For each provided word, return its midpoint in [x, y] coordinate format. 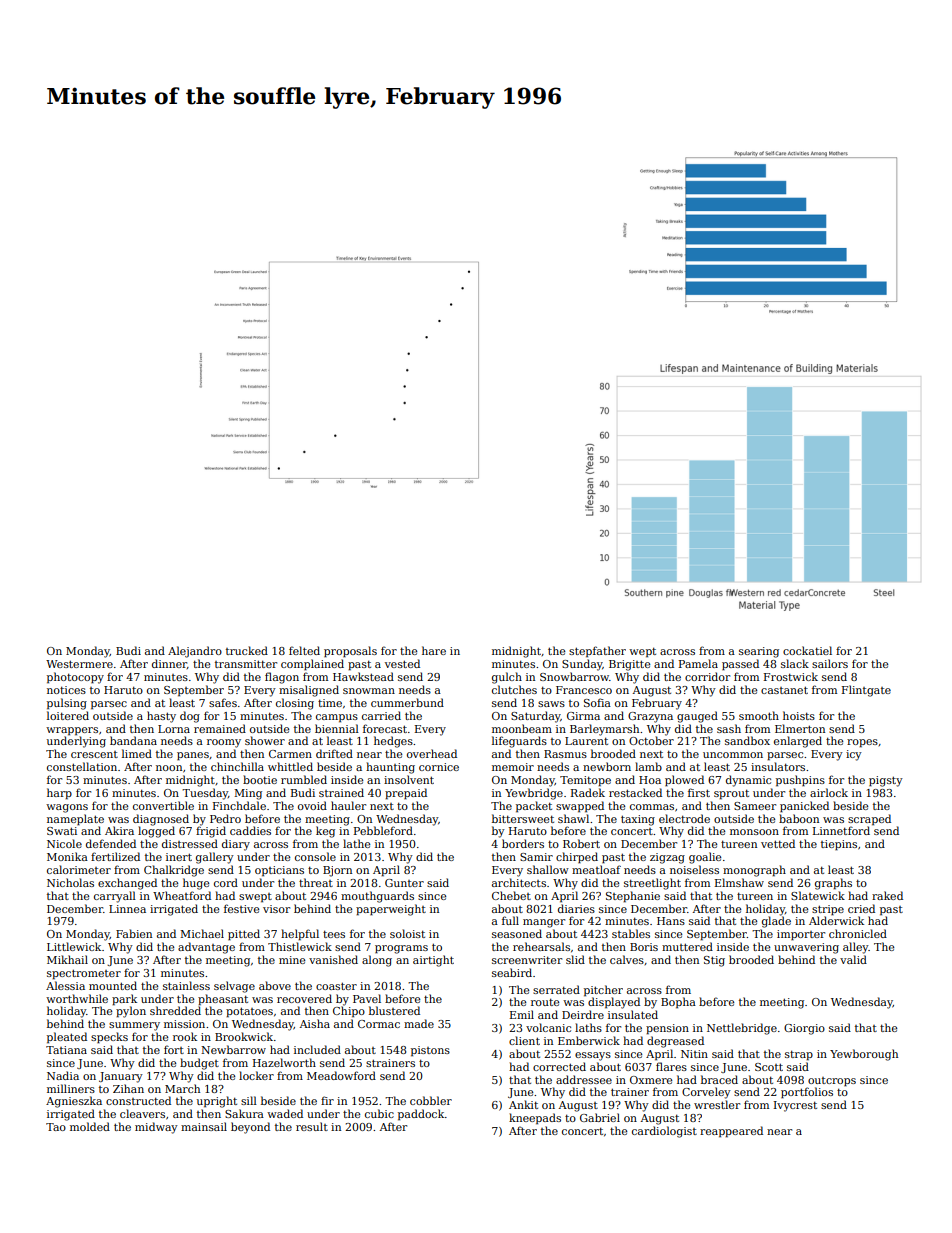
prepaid [406, 794]
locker [256, 1075]
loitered [68, 715]
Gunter [404, 883]
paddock [421, 1115]
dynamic [748, 781]
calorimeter [79, 869]
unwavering [806, 948]
